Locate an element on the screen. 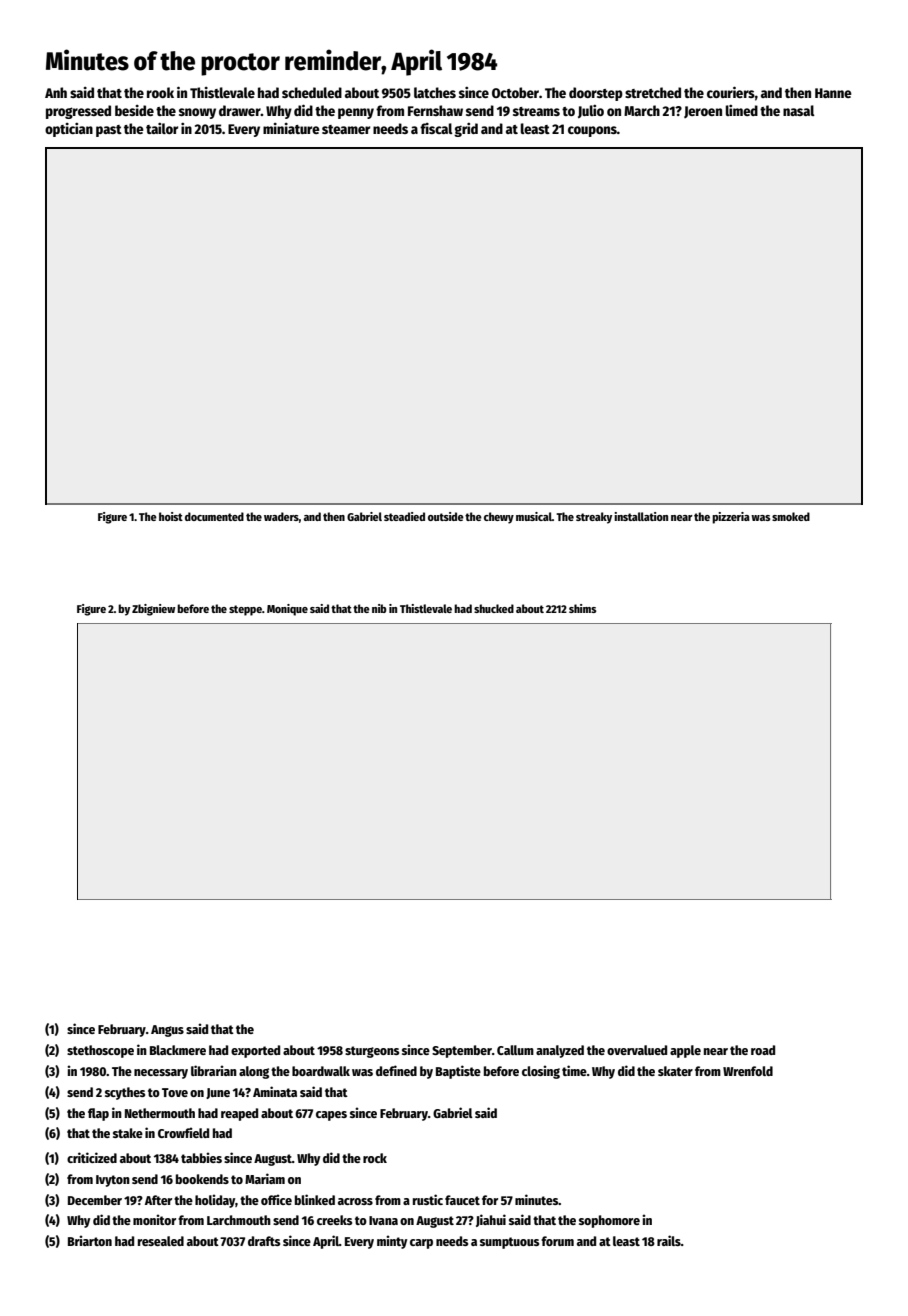  drafts is located at coordinates (264, 1241).
